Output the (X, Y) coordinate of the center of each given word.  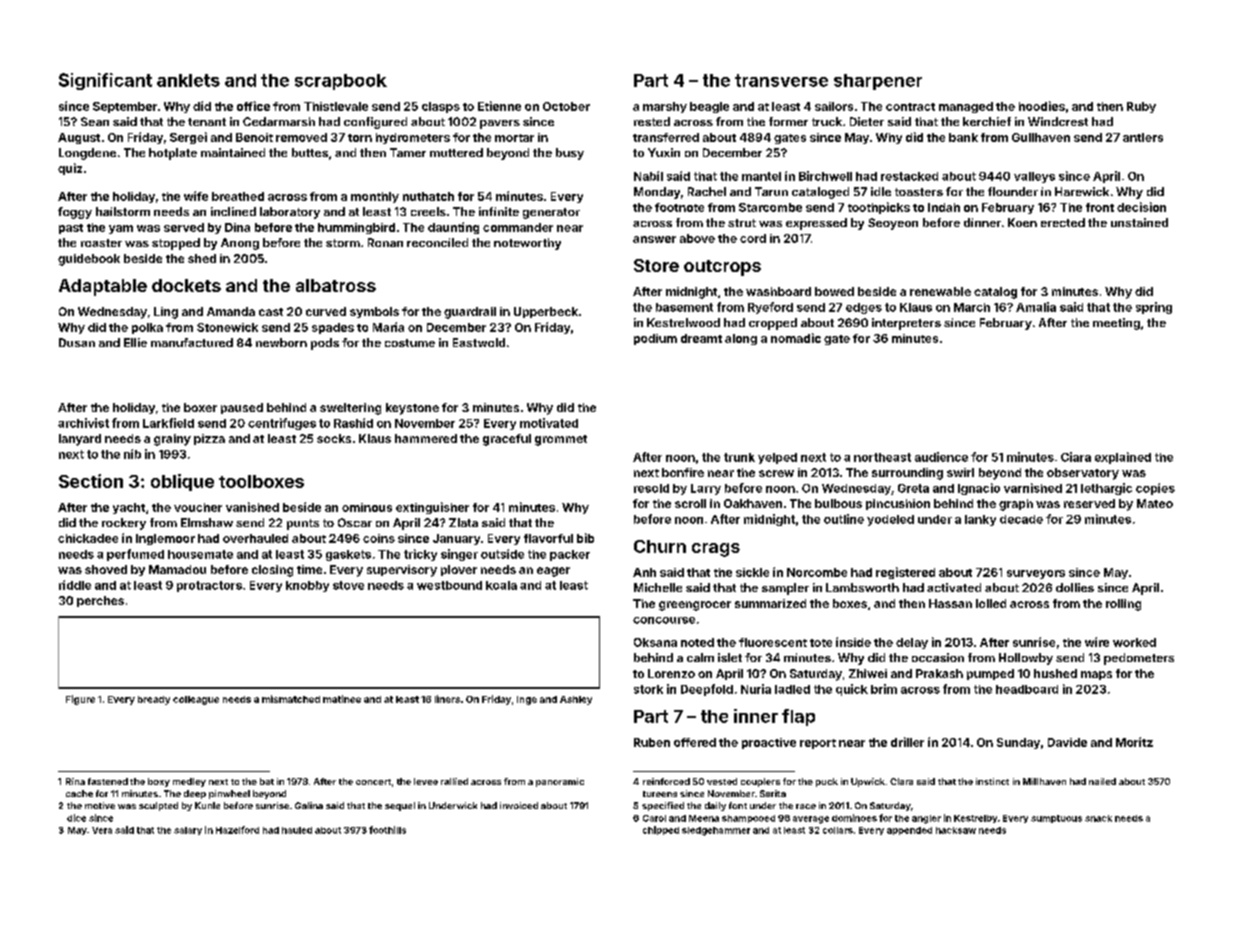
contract (910, 107)
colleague (196, 700)
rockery (124, 524)
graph (1016, 505)
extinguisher (432, 508)
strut (742, 223)
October (566, 106)
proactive (769, 743)
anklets (188, 80)
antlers (1143, 137)
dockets (186, 285)
